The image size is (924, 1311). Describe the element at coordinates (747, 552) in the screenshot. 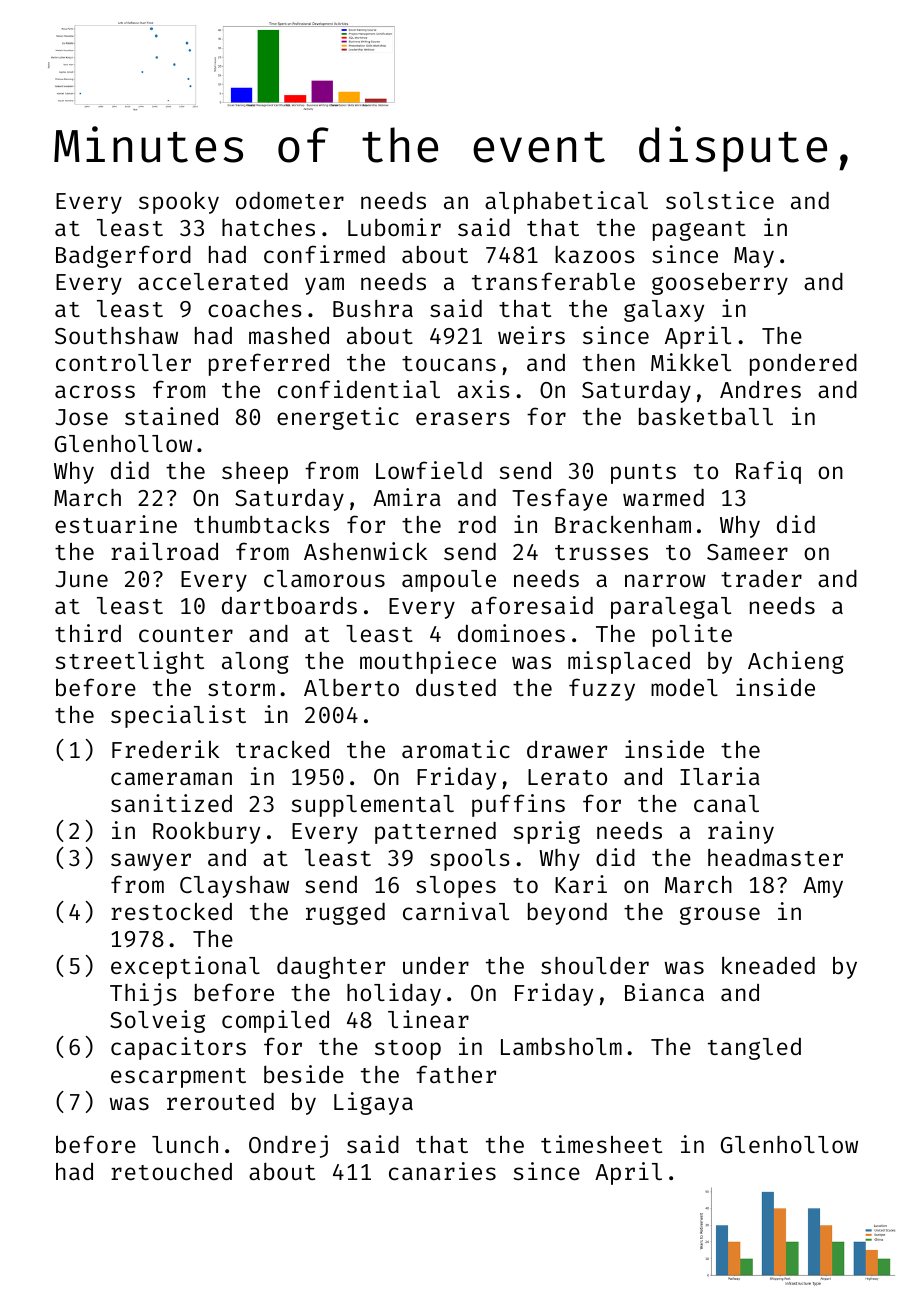

I see `Sameer` at that location.
